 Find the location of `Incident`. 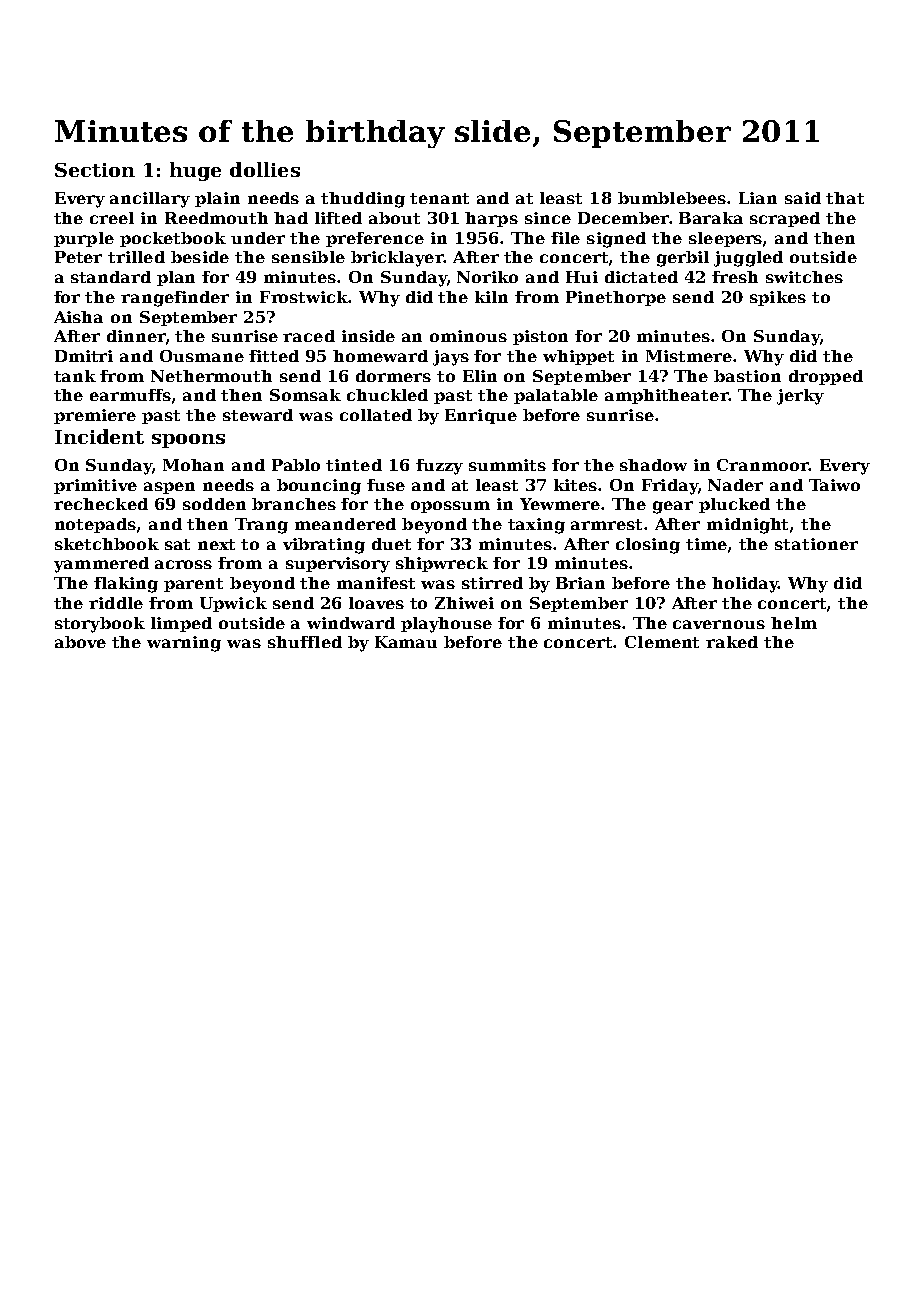

Incident is located at coordinates (99, 436).
